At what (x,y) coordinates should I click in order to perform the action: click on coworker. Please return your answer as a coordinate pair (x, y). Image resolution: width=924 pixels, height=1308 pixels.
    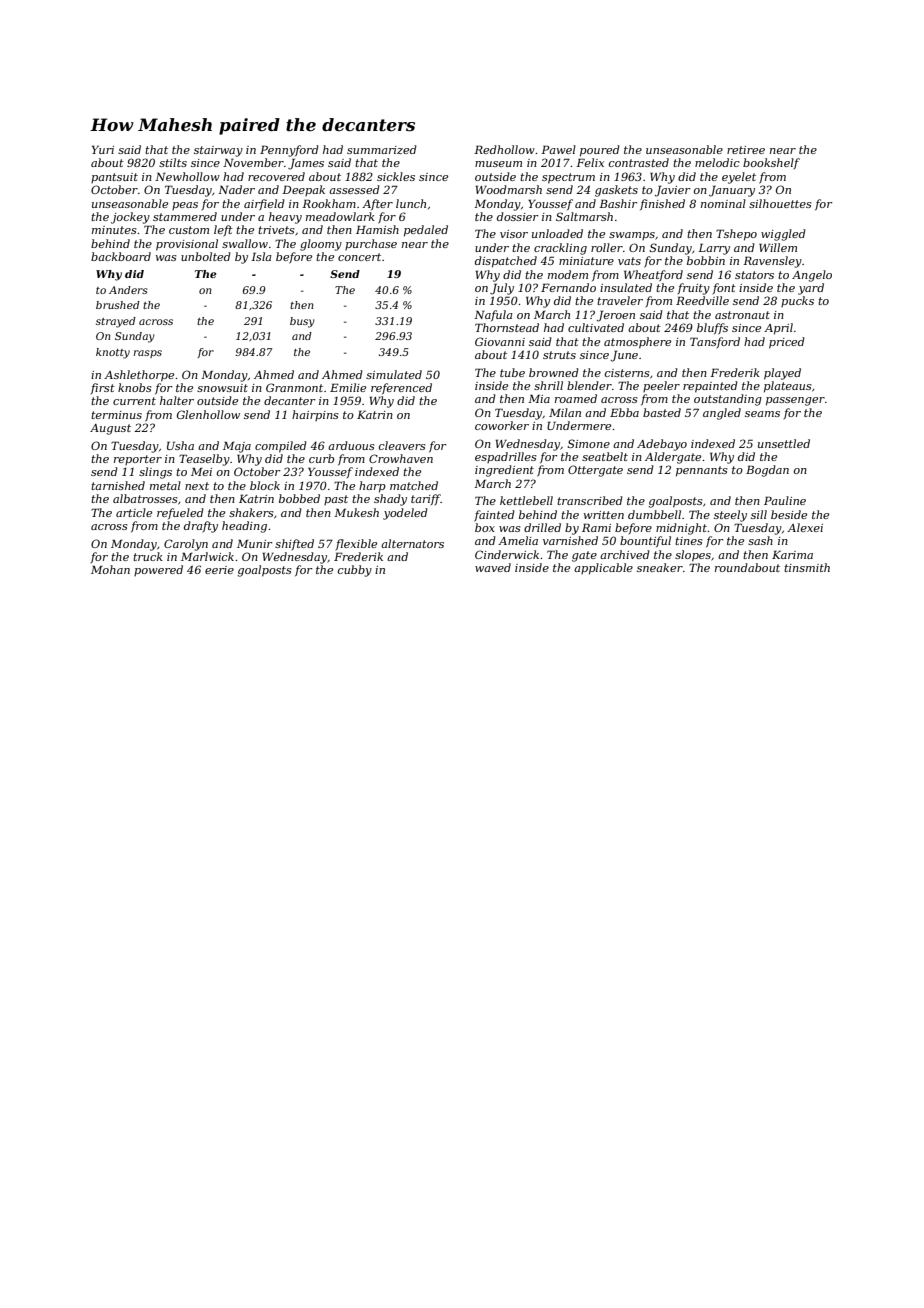
    Looking at the image, I should click on (502, 425).
